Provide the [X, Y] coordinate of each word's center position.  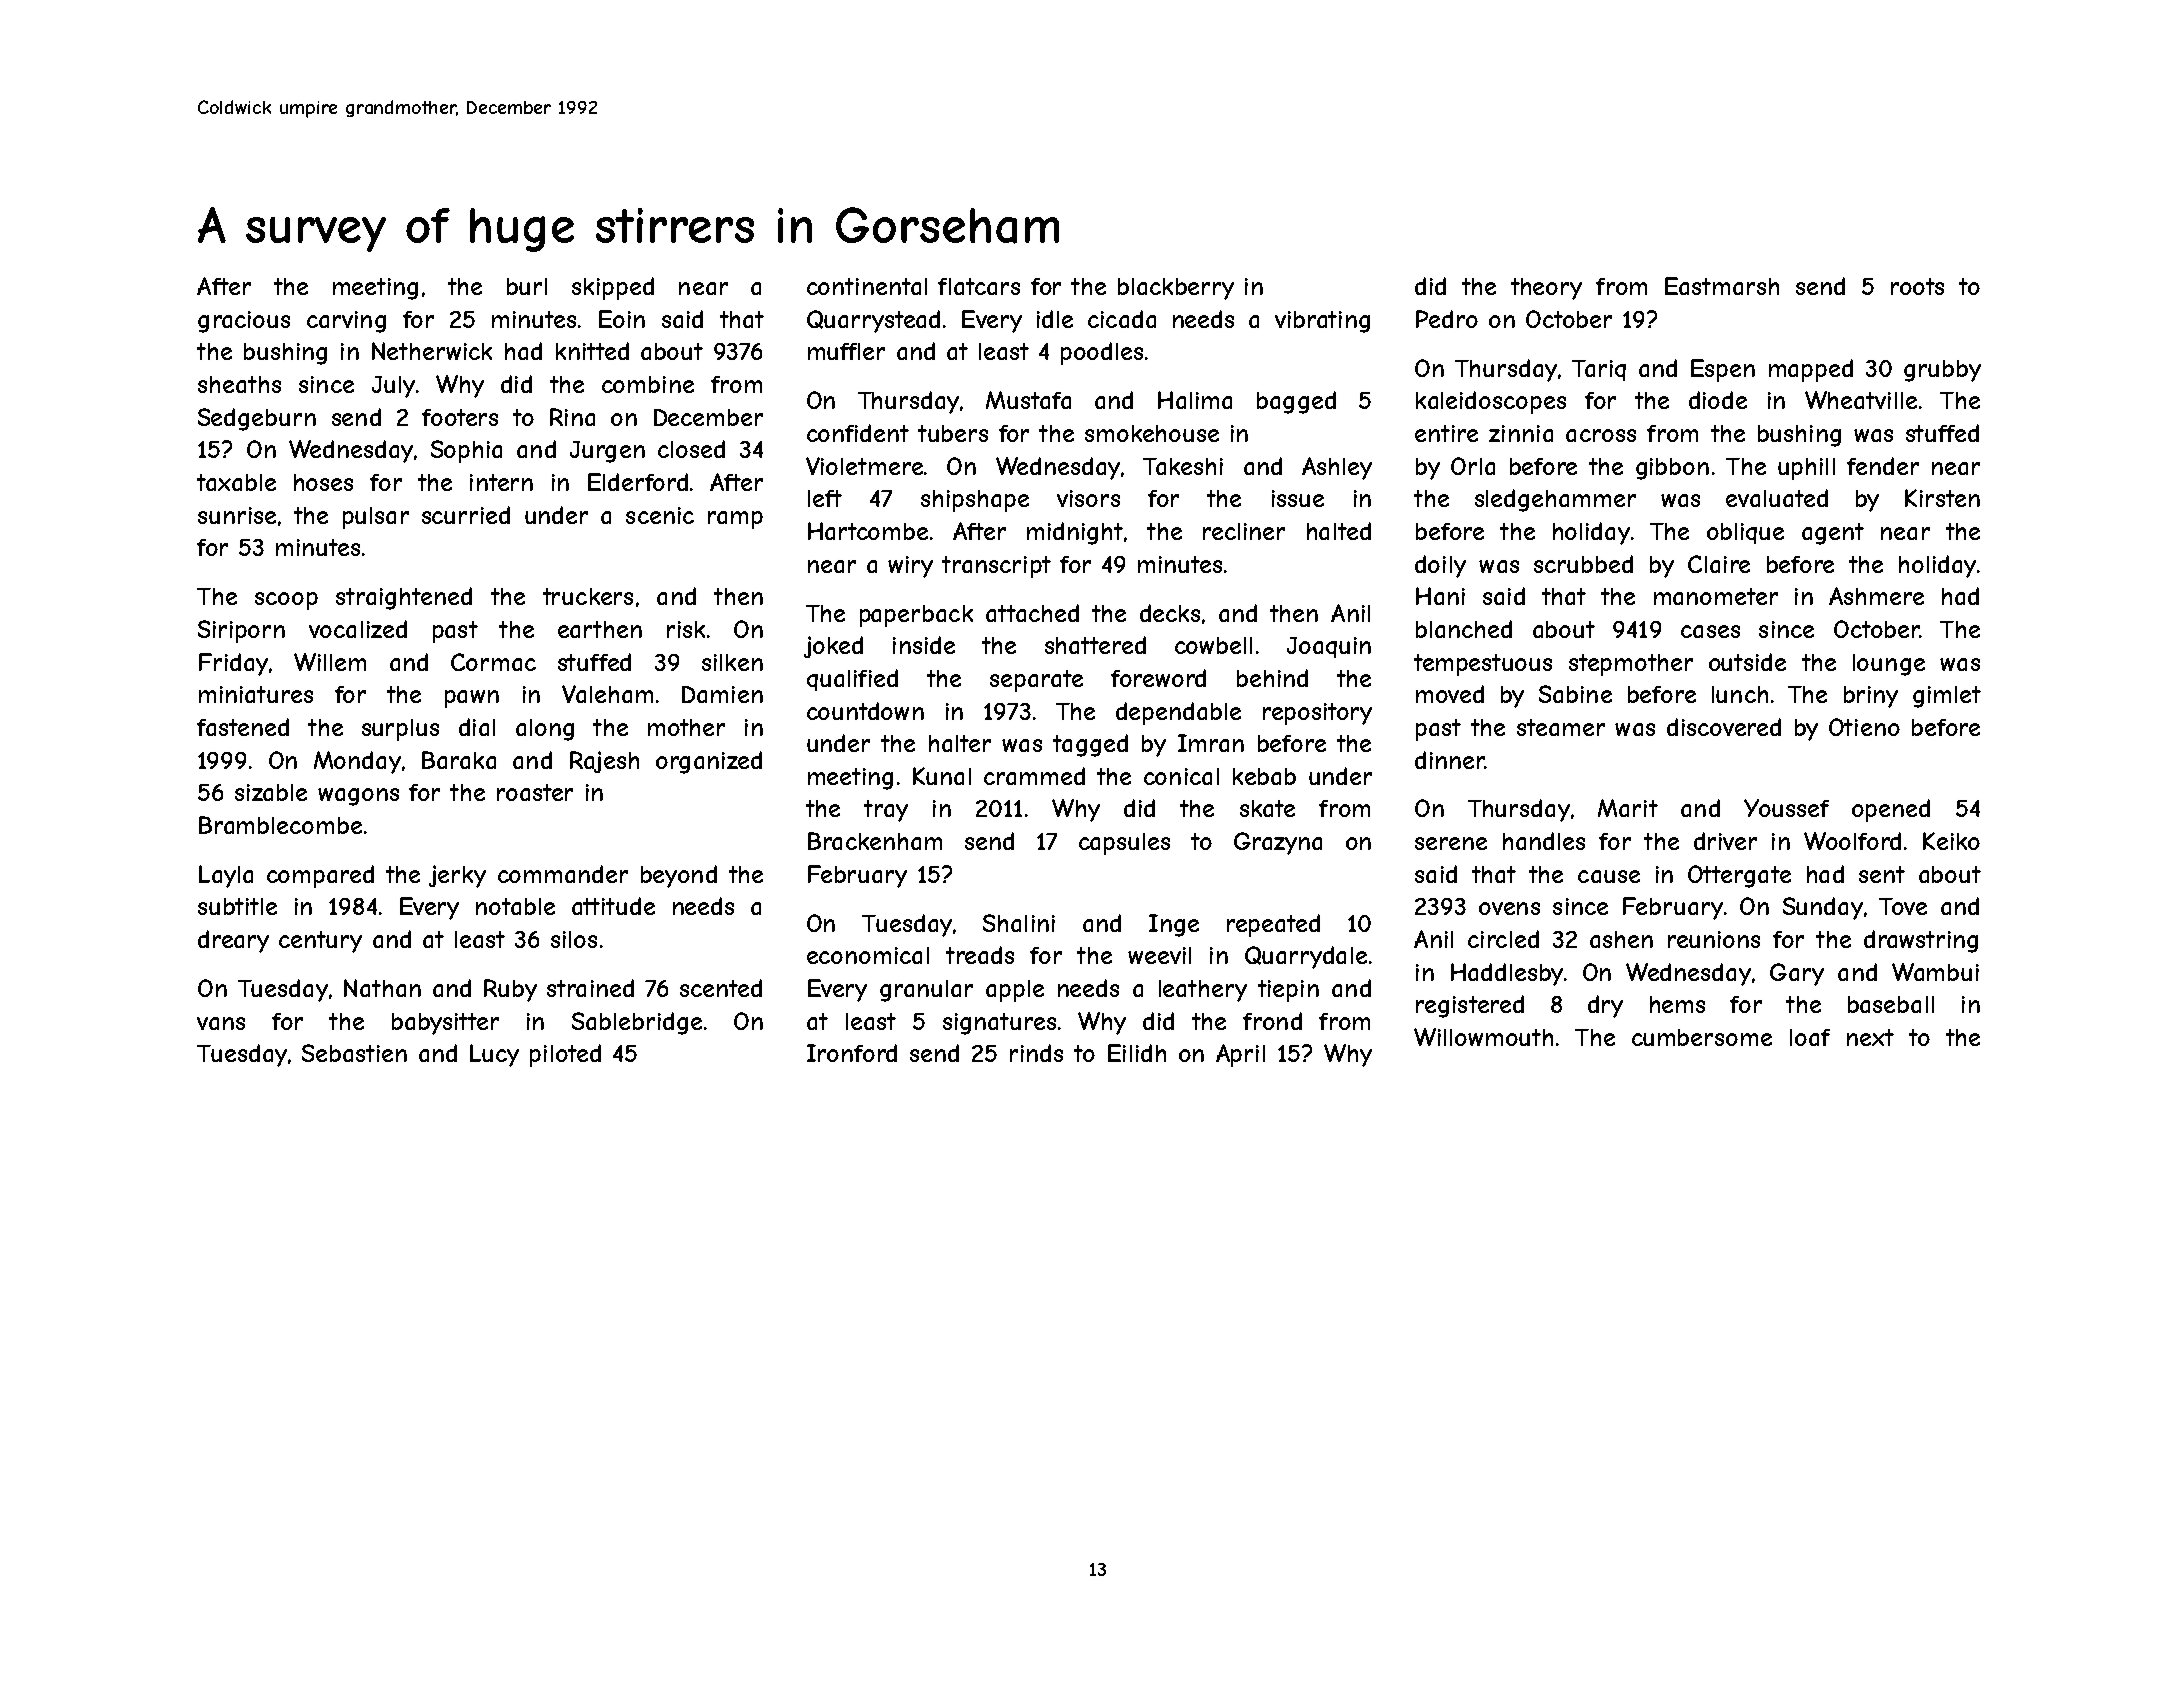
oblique [1745, 533]
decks [1170, 613]
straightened [404, 598]
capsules [1124, 844]
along [545, 730]
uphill [1806, 469]
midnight [1075, 533]
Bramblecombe [280, 825]
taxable [236, 482]
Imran [1211, 743]
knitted [592, 351]
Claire [1719, 564]
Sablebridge [637, 1023]
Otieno [1864, 727]
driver [1725, 841]
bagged [1296, 402]
